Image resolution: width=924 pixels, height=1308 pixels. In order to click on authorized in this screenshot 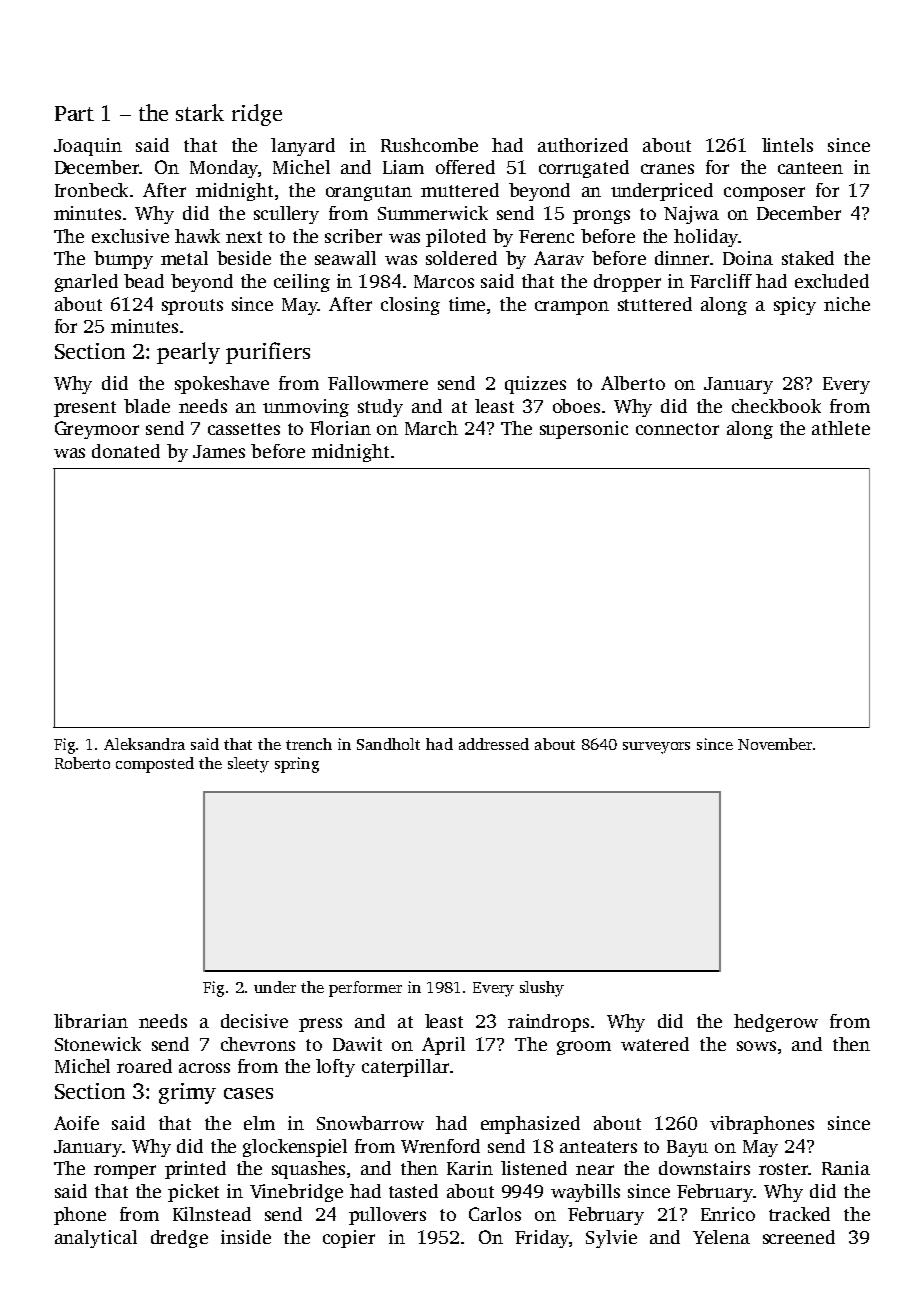, I will do `click(583, 145)`.
